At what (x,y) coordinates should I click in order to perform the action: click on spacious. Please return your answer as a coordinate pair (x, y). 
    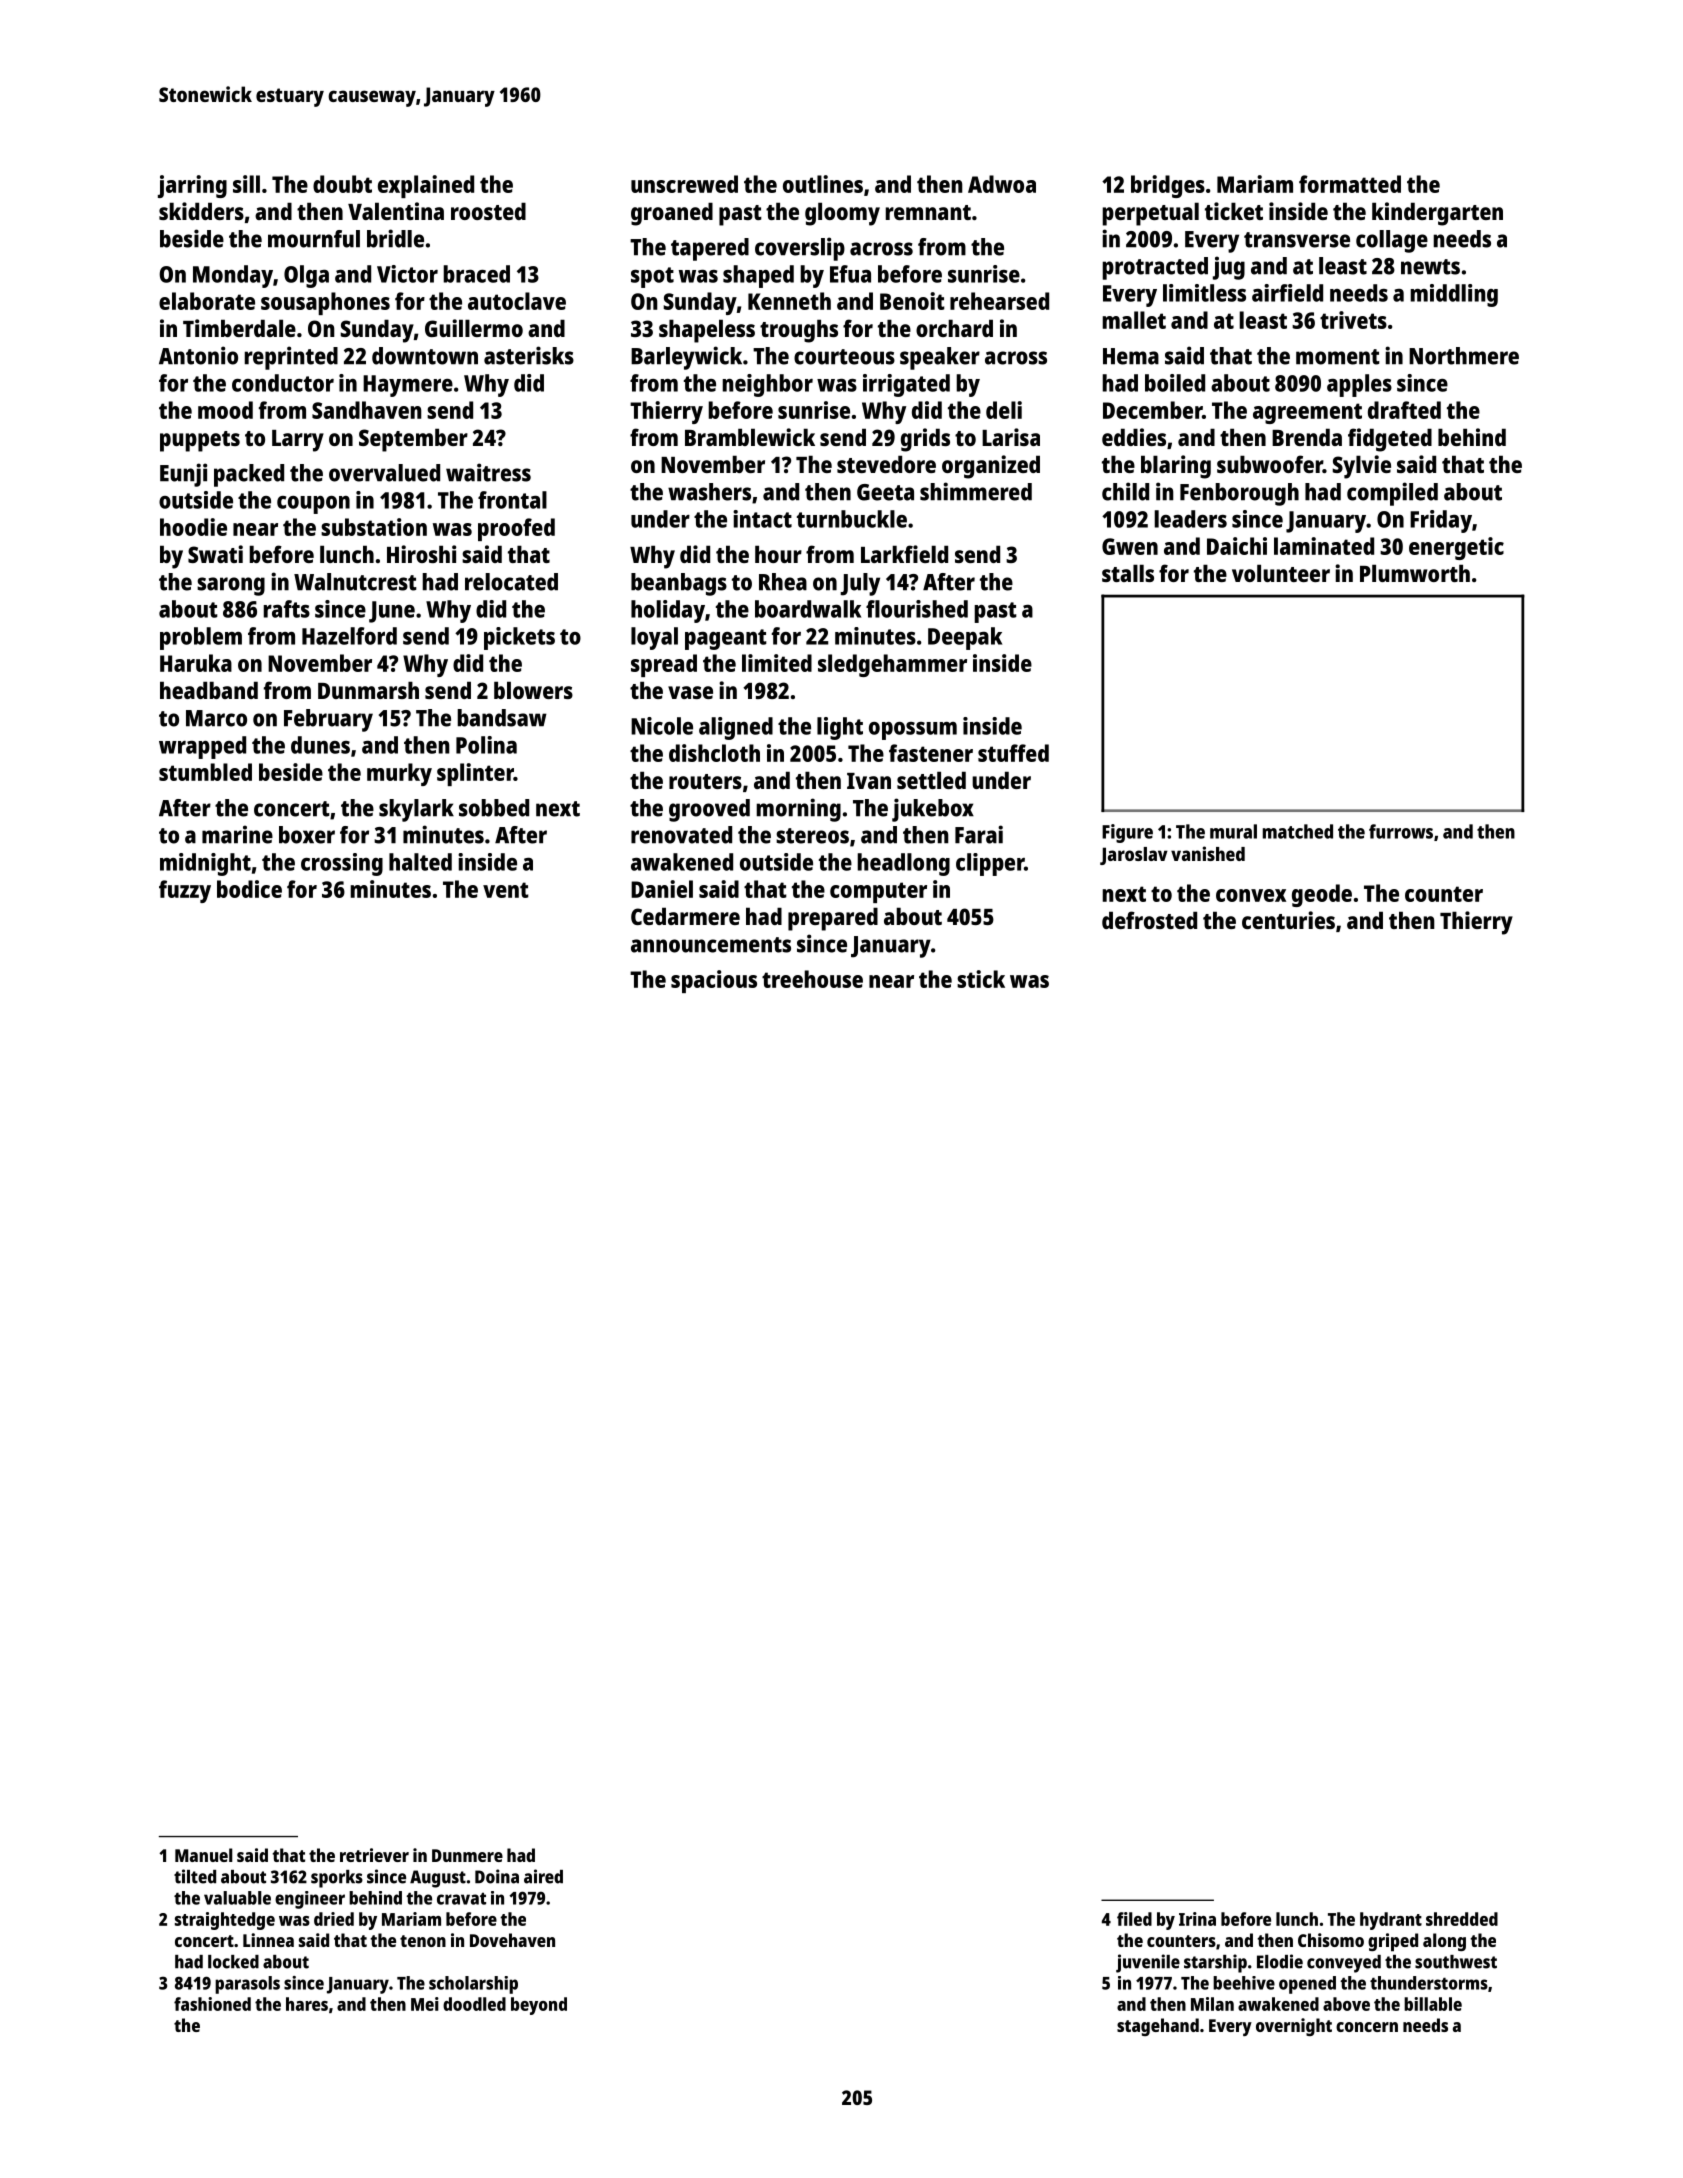
    Looking at the image, I should click on (714, 981).
